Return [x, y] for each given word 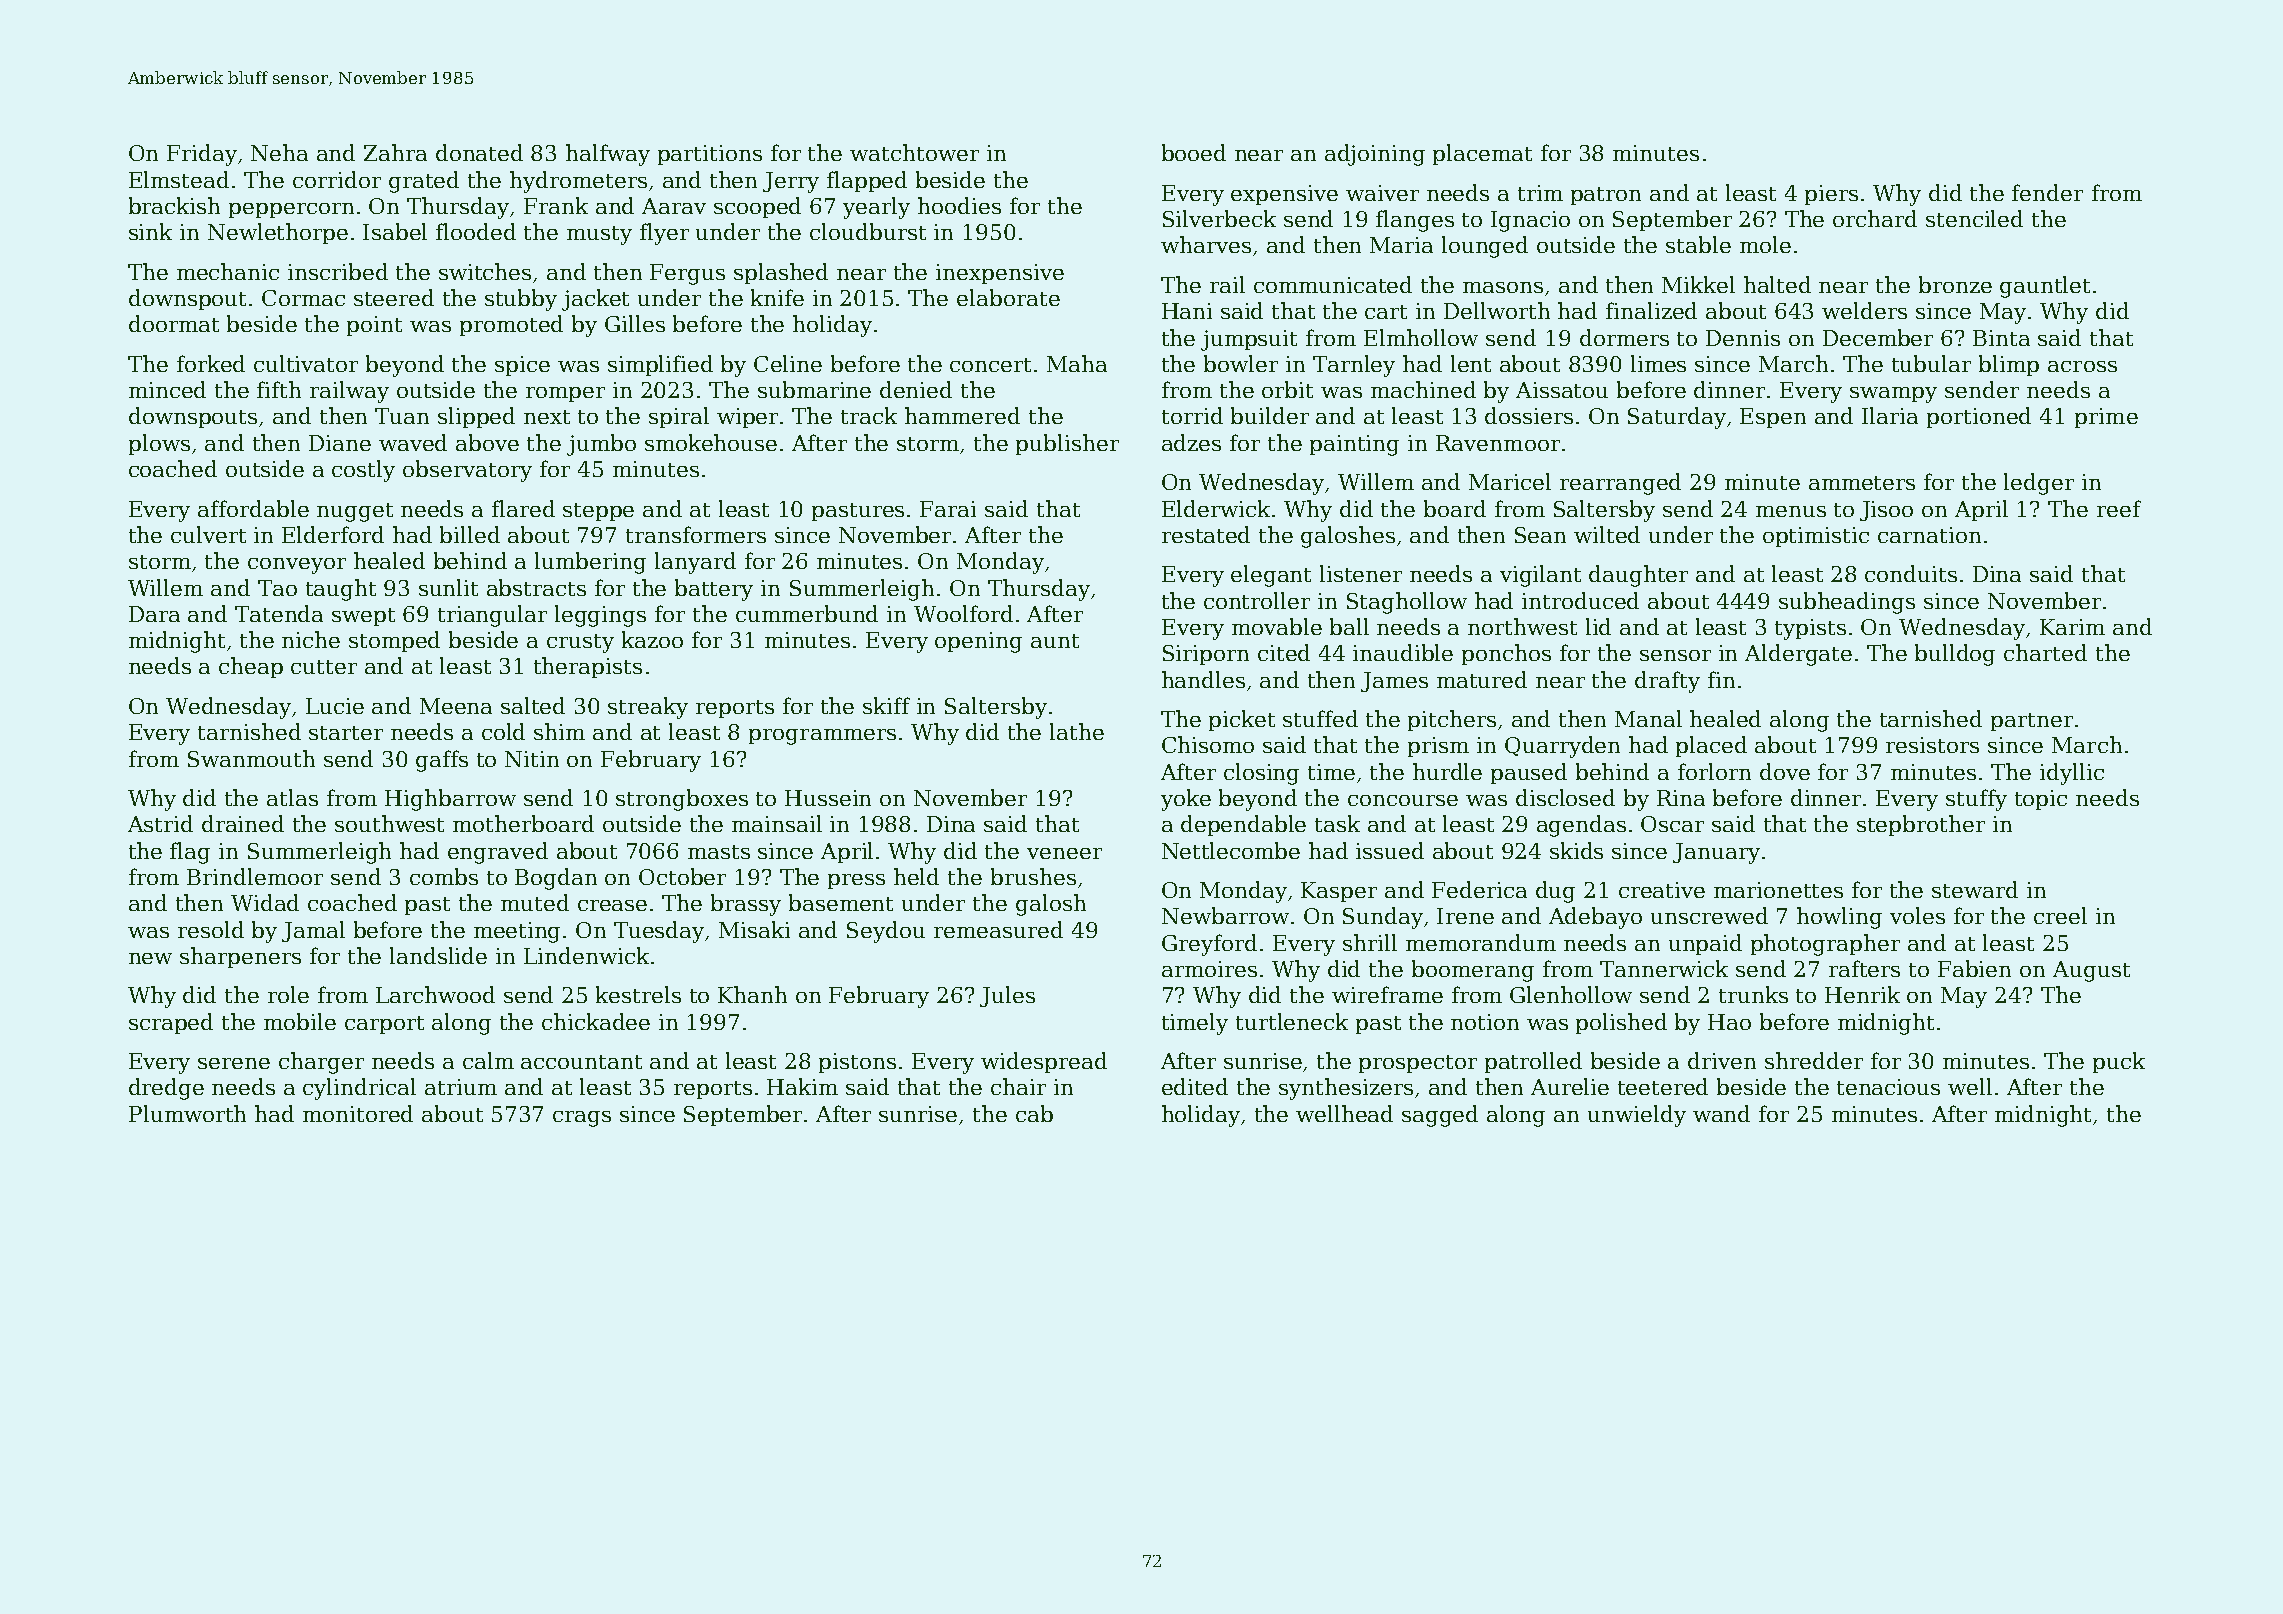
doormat [174, 323]
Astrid [160, 823]
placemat [1482, 154]
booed [1194, 152]
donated [479, 152]
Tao [277, 588]
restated [1206, 534]
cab [1034, 1113]
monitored [358, 1113]
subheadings [1847, 603]
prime [2106, 418]
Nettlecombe [1231, 850]
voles [1917, 915]
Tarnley [1354, 366]
